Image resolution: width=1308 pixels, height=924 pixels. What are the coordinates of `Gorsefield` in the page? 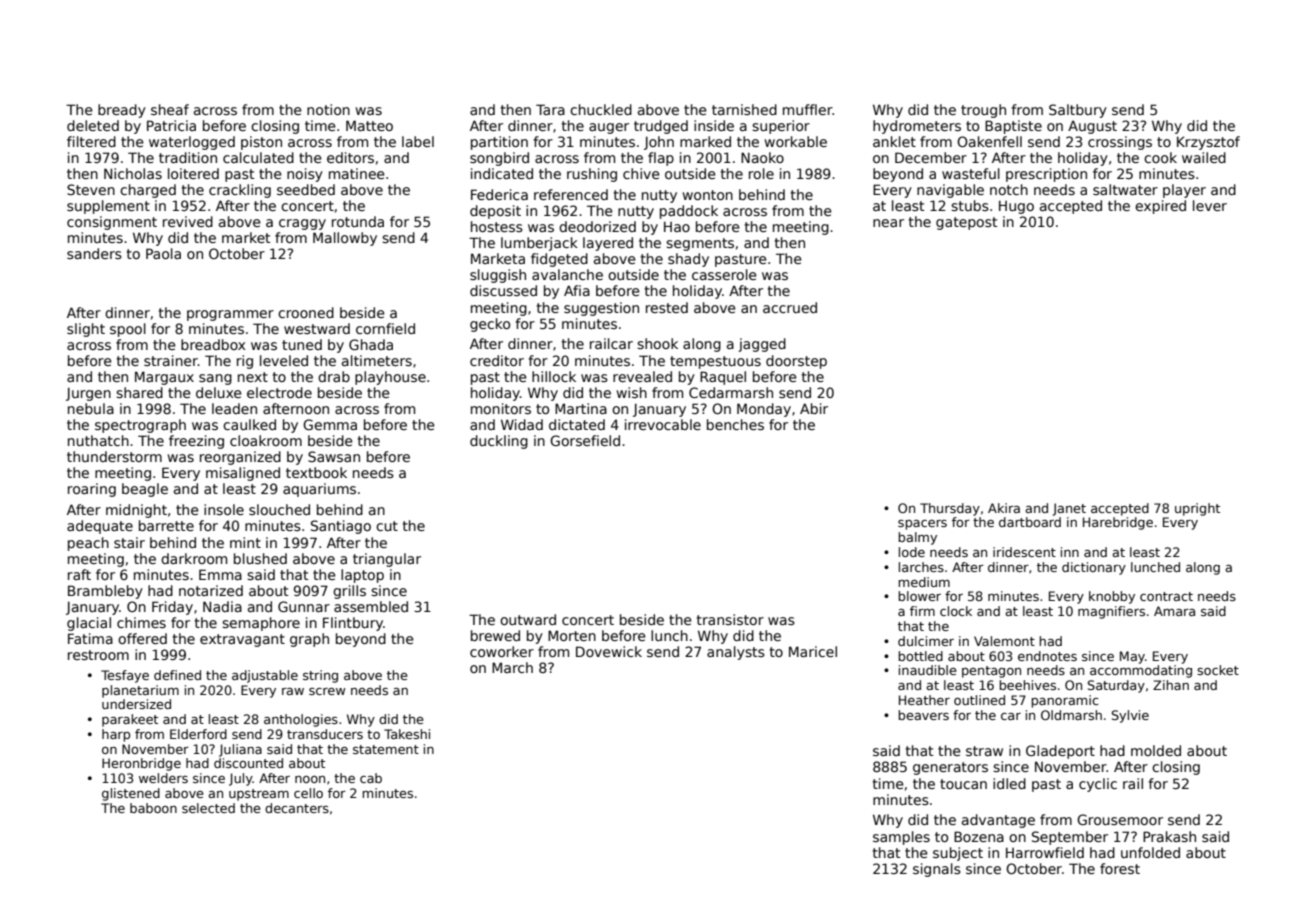 It's located at (585, 440).
